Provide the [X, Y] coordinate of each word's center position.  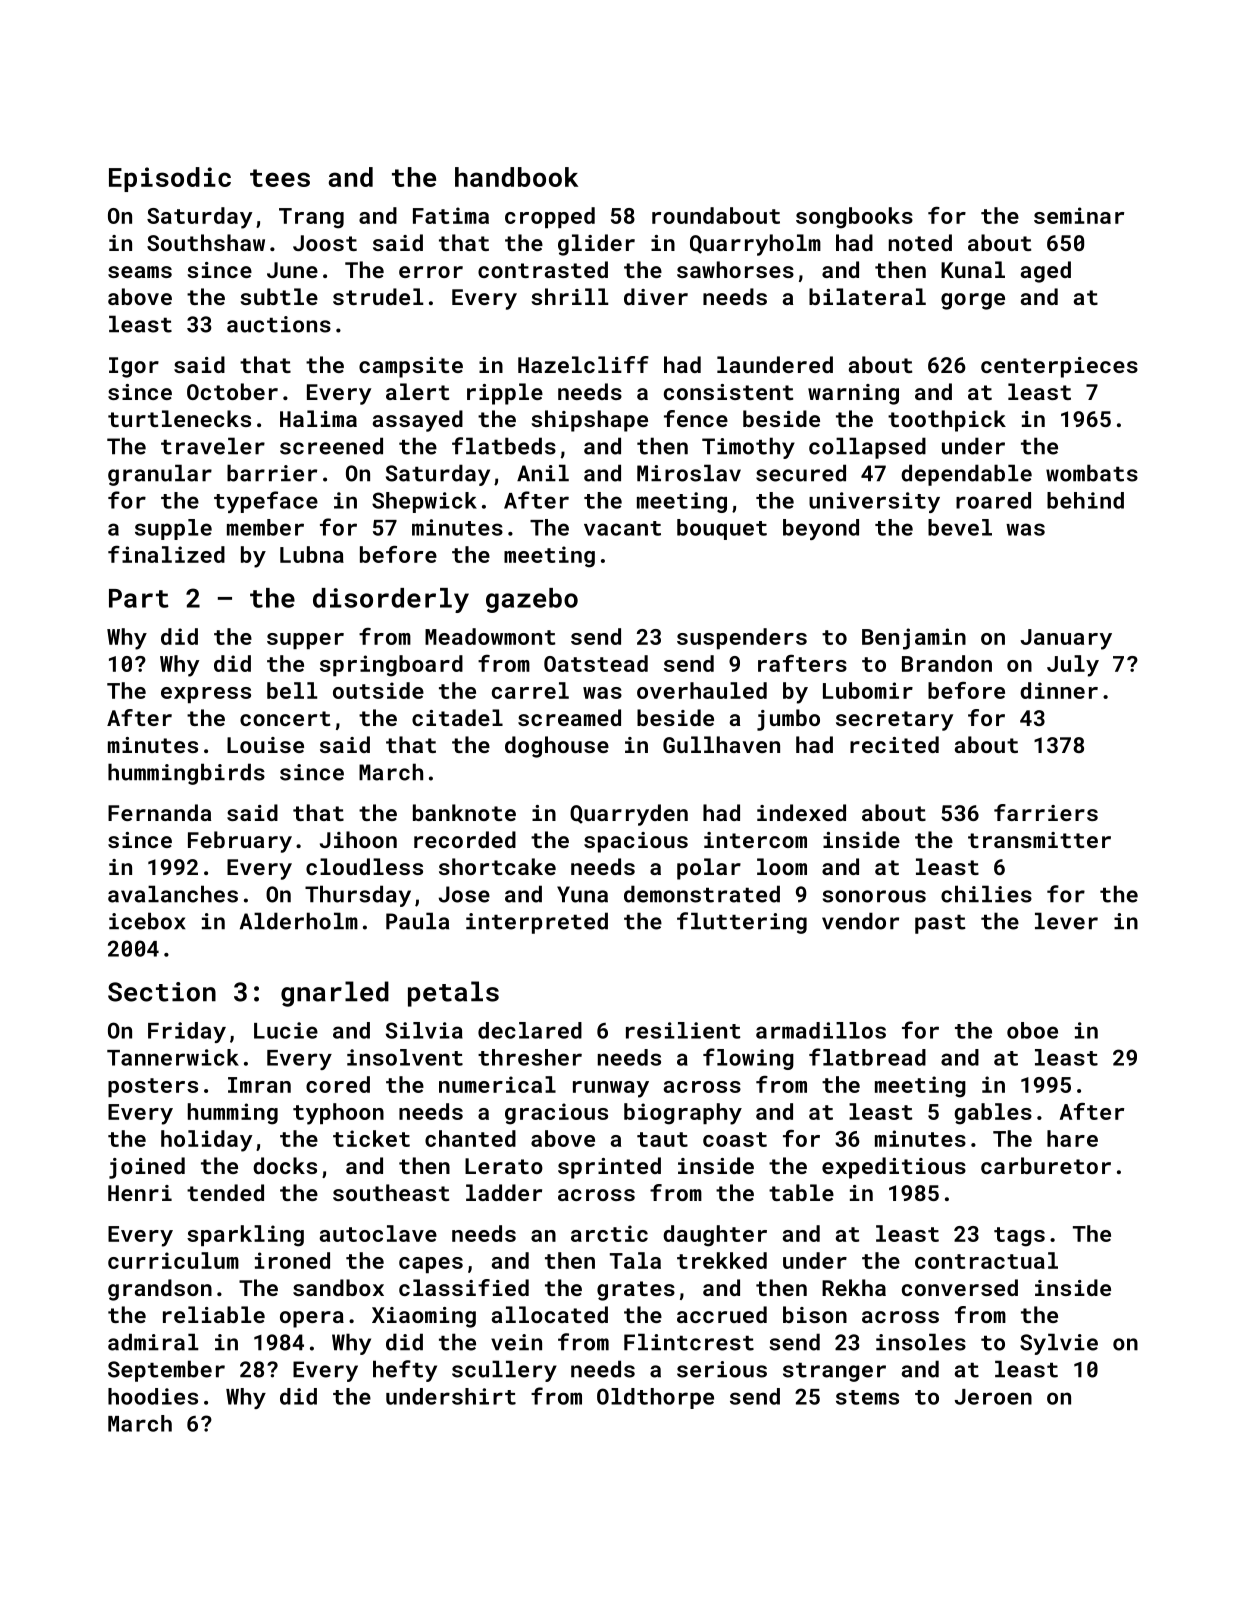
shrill [569, 296]
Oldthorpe [655, 1398]
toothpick [947, 421]
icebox [147, 921]
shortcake [497, 866]
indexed [801, 812]
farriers [1046, 812]
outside [378, 690]
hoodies [153, 1396]
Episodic [170, 179]
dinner [1059, 690]
